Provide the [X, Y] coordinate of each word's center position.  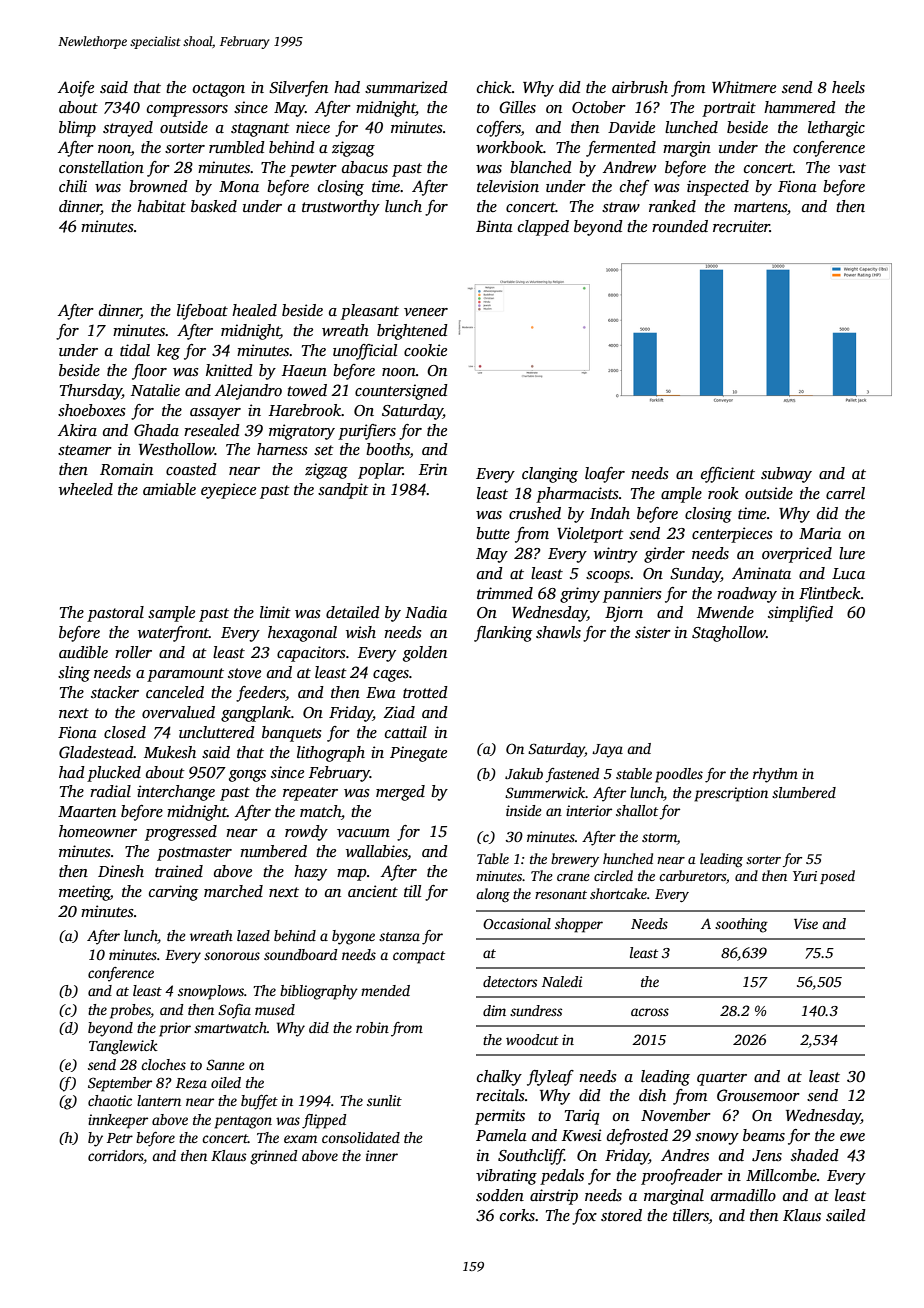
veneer [426, 312]
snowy [717, 1139]
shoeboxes [92, 410]
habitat [161, 206]
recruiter [741, 226]
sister [653, 632]
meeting [84, 893]
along [493, 895]
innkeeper [118, 1121]
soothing [741, 925]
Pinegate [418, 754]
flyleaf [550, 1078]
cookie [425, 350]
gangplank [256, 714]
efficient [728, 475]
